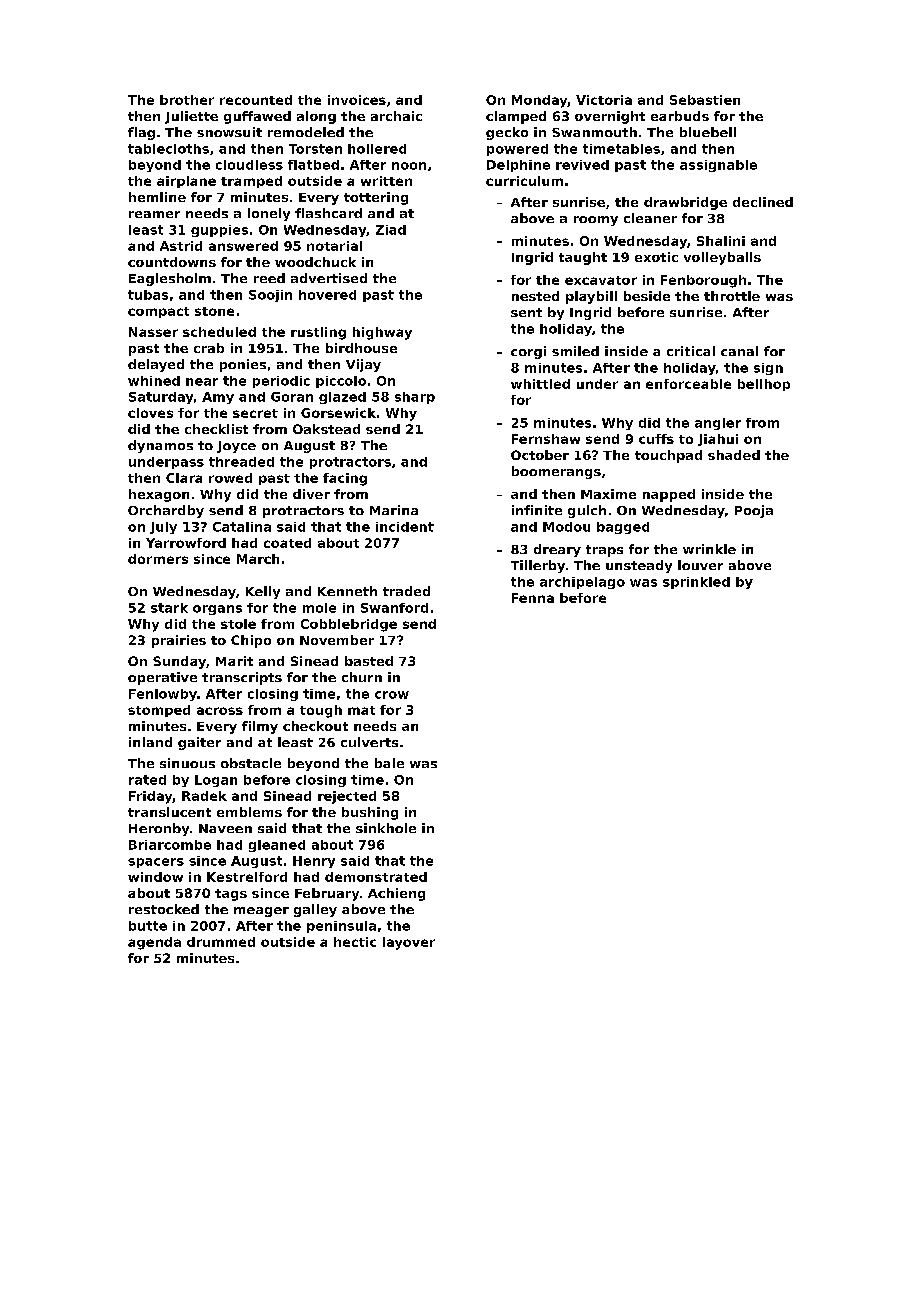 This screenshot has width=924, height=1314. Describe the element at coordinates (406, 591) in the screenshot. I see `traded` at that location.
